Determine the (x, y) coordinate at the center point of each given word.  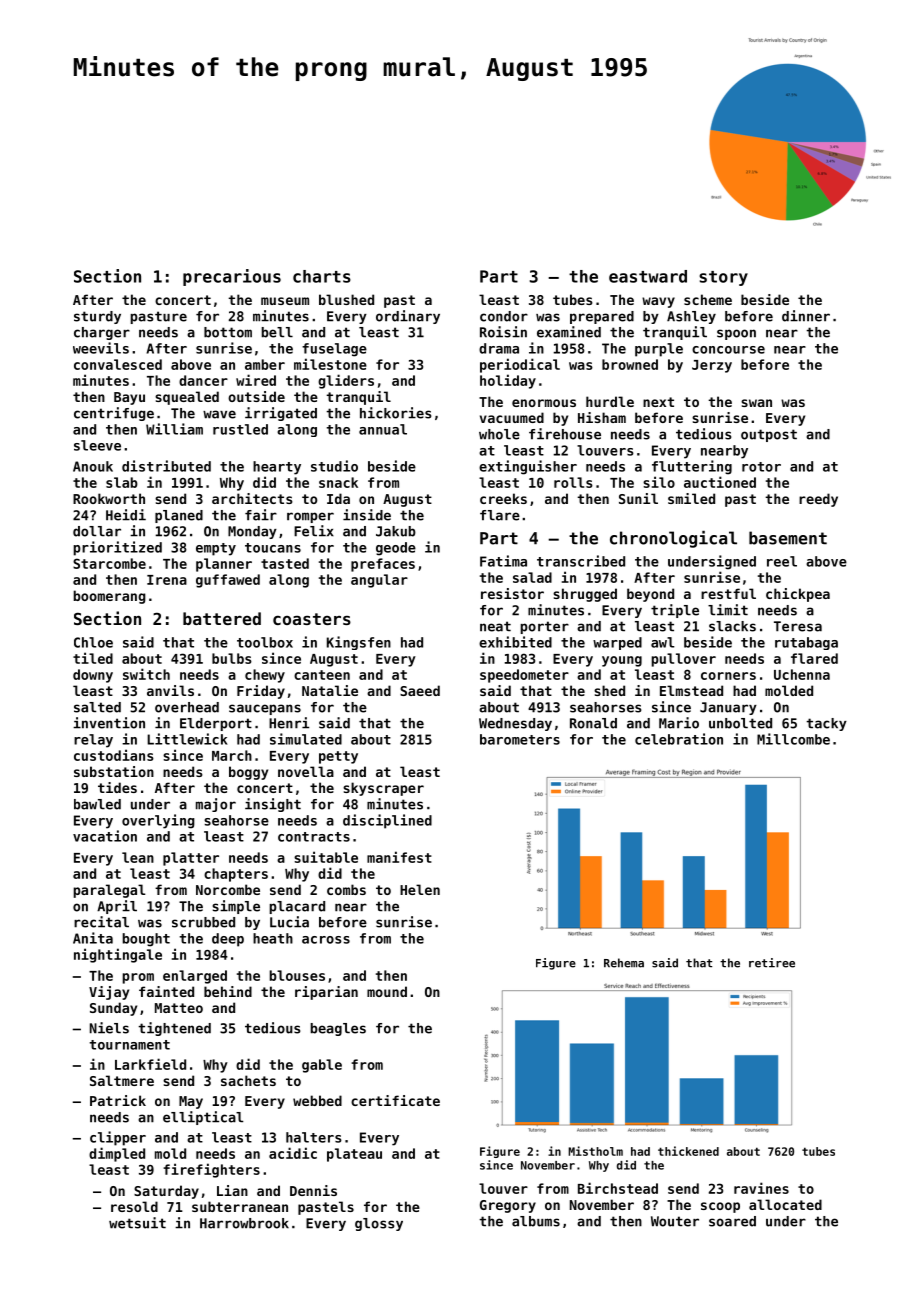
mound (387, 991)
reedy (818, 500)
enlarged (195, 977)
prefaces (383, 565)
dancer (203, 380)
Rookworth (109, 498)
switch (146, 674)
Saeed (420, 690)
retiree (772, 963)
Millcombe (793, 739)
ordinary (408, 317)
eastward (648, 276)
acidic (293, 1153)
